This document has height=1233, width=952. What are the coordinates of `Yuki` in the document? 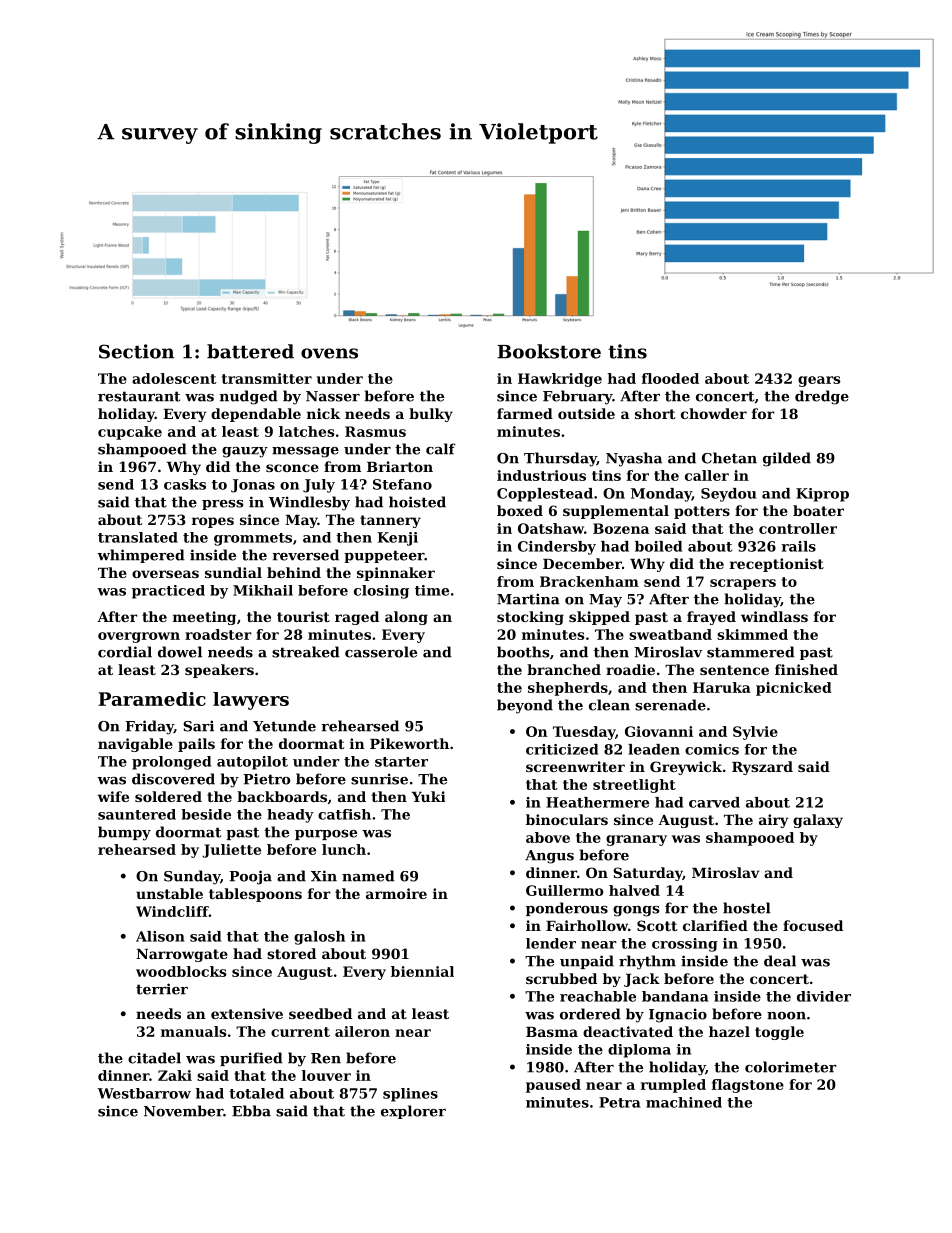 It's located at (428, 796).
